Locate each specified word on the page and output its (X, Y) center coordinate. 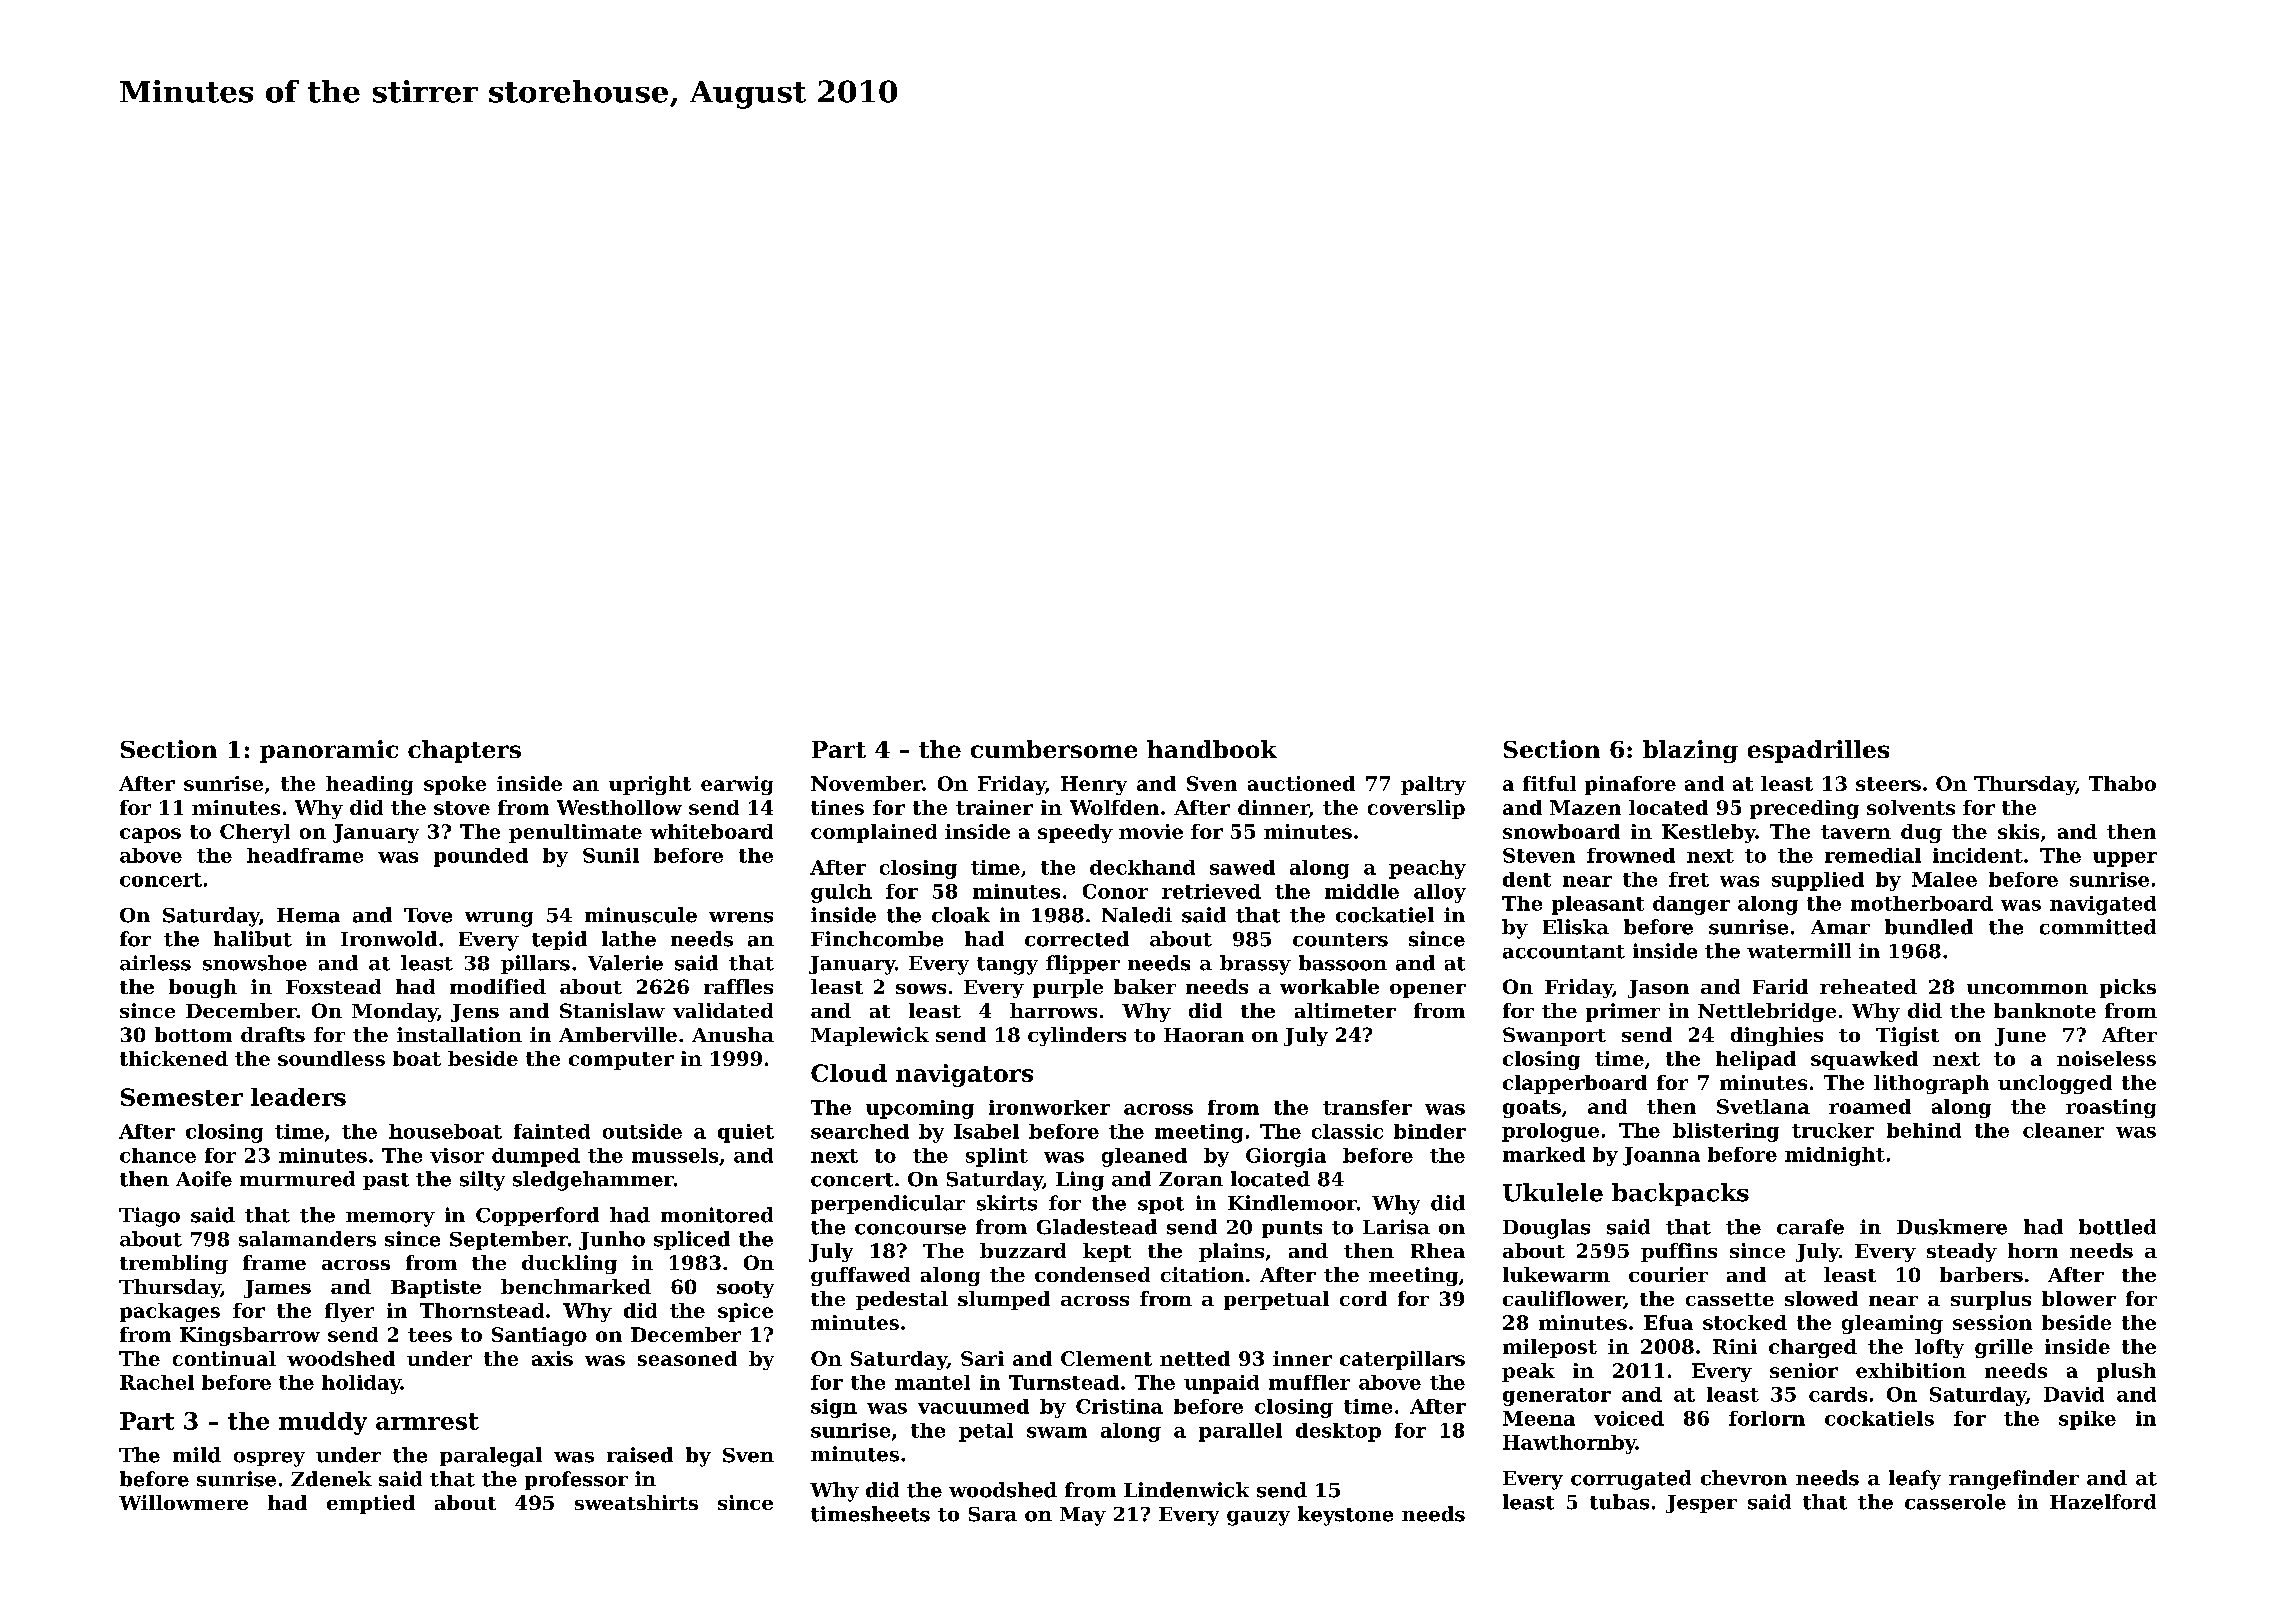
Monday (395, 1012)
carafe (1810, 1227)
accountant (1564, 952)
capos (150, 835)
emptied (371, 1504)
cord (1363, 1298)
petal (986, 1432)
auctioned (1301, 783)
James (277, 1289)
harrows (1053, 1010)
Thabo (2122, 783)
